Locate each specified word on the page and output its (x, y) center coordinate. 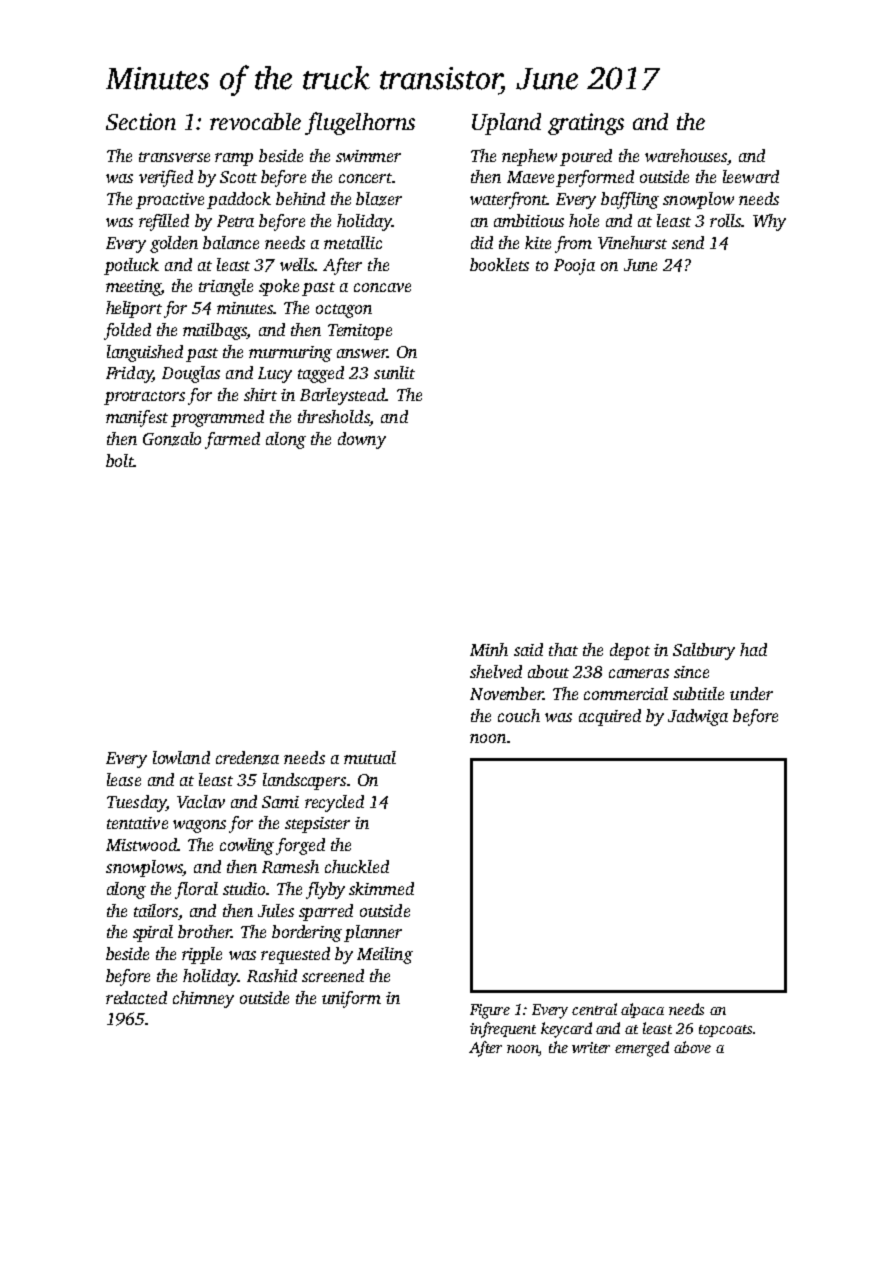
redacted (136, 997)
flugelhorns (360, 123)
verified (166, 178)
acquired (610, 717)
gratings (586, 124)
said (528, 649)
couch (519, 715)
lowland (181, 757)
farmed (232, 440)
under (751, 693)
